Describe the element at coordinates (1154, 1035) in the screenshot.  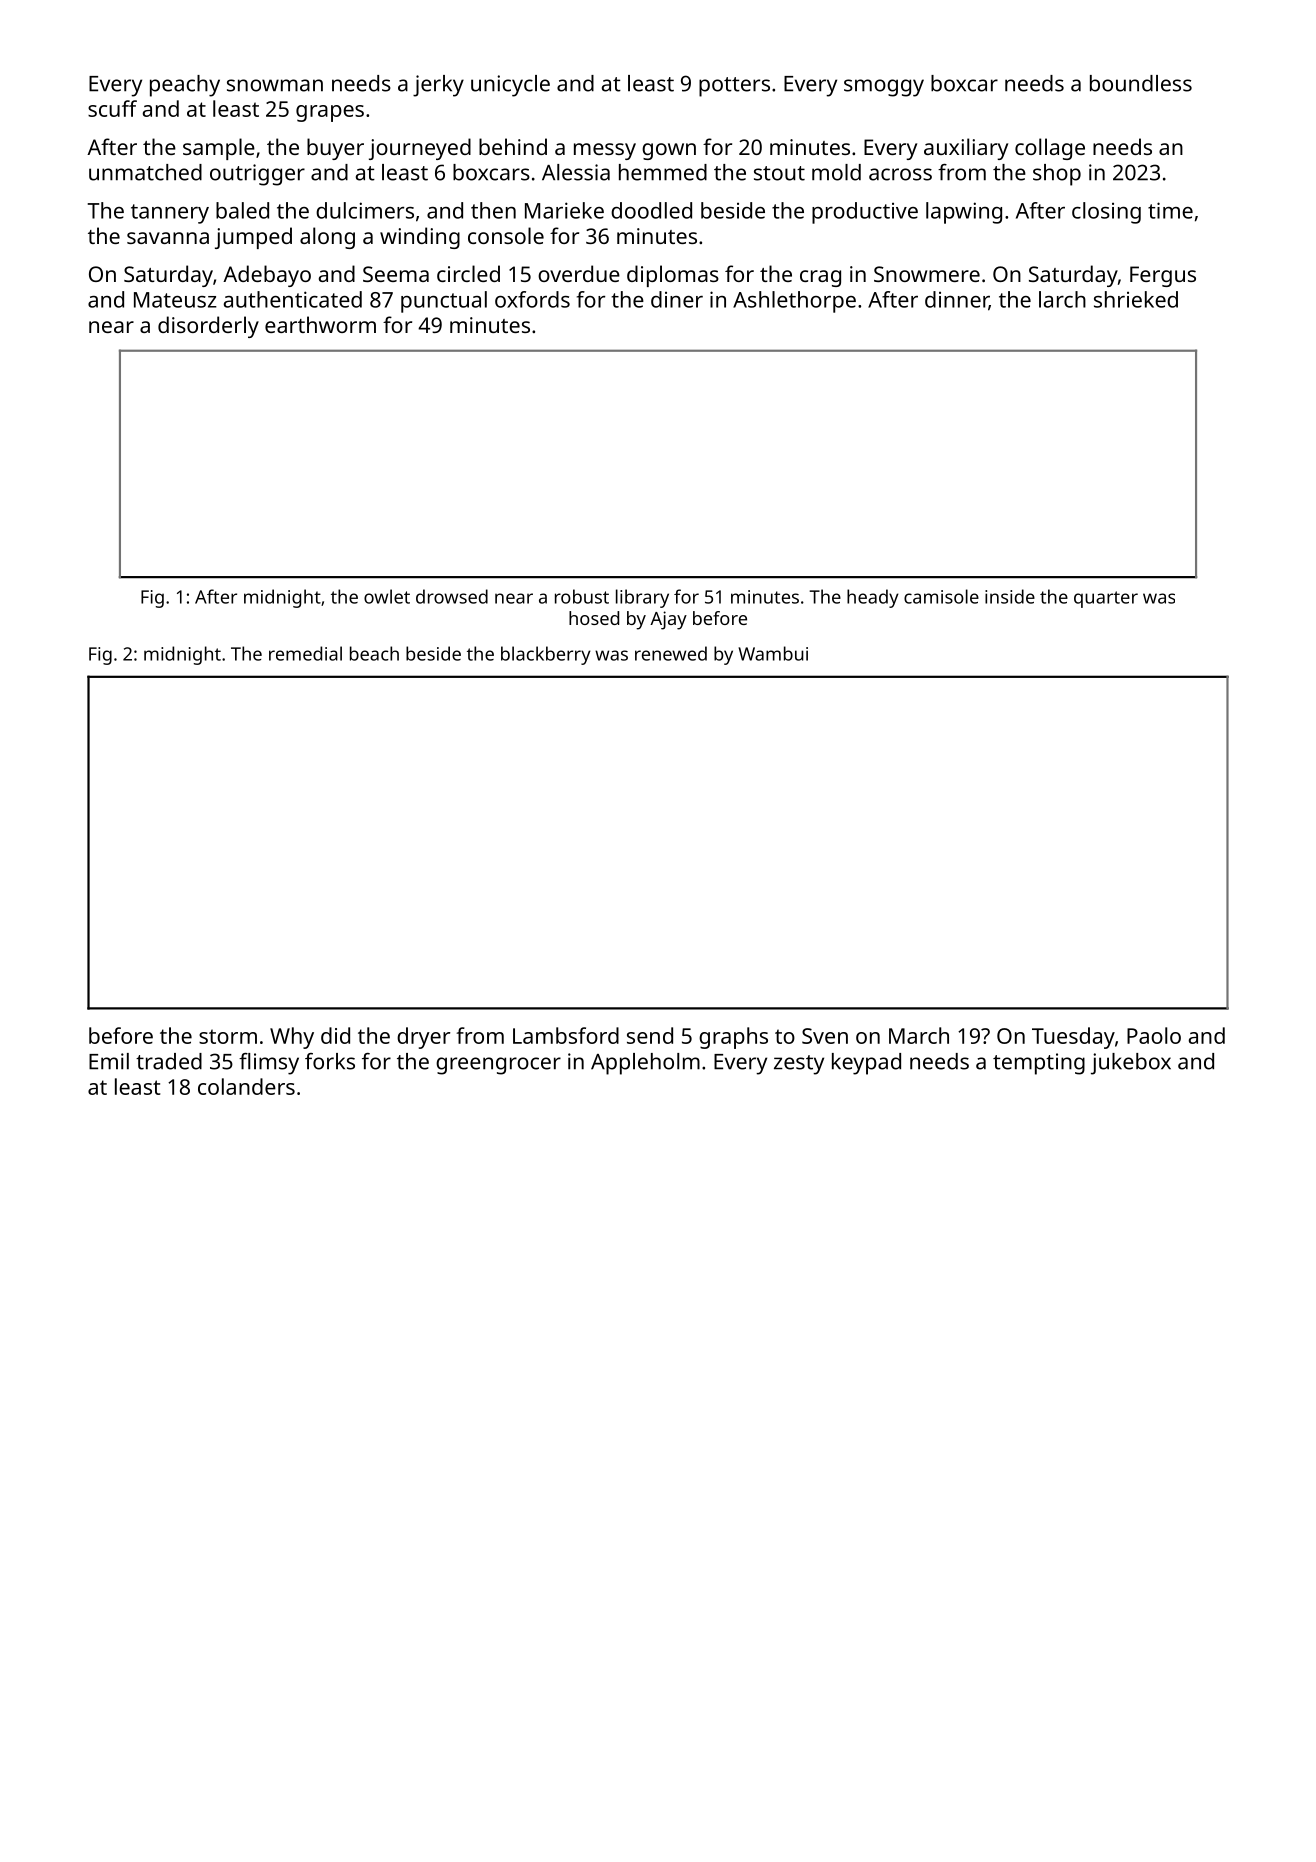
I see `Paolo` at that location.
